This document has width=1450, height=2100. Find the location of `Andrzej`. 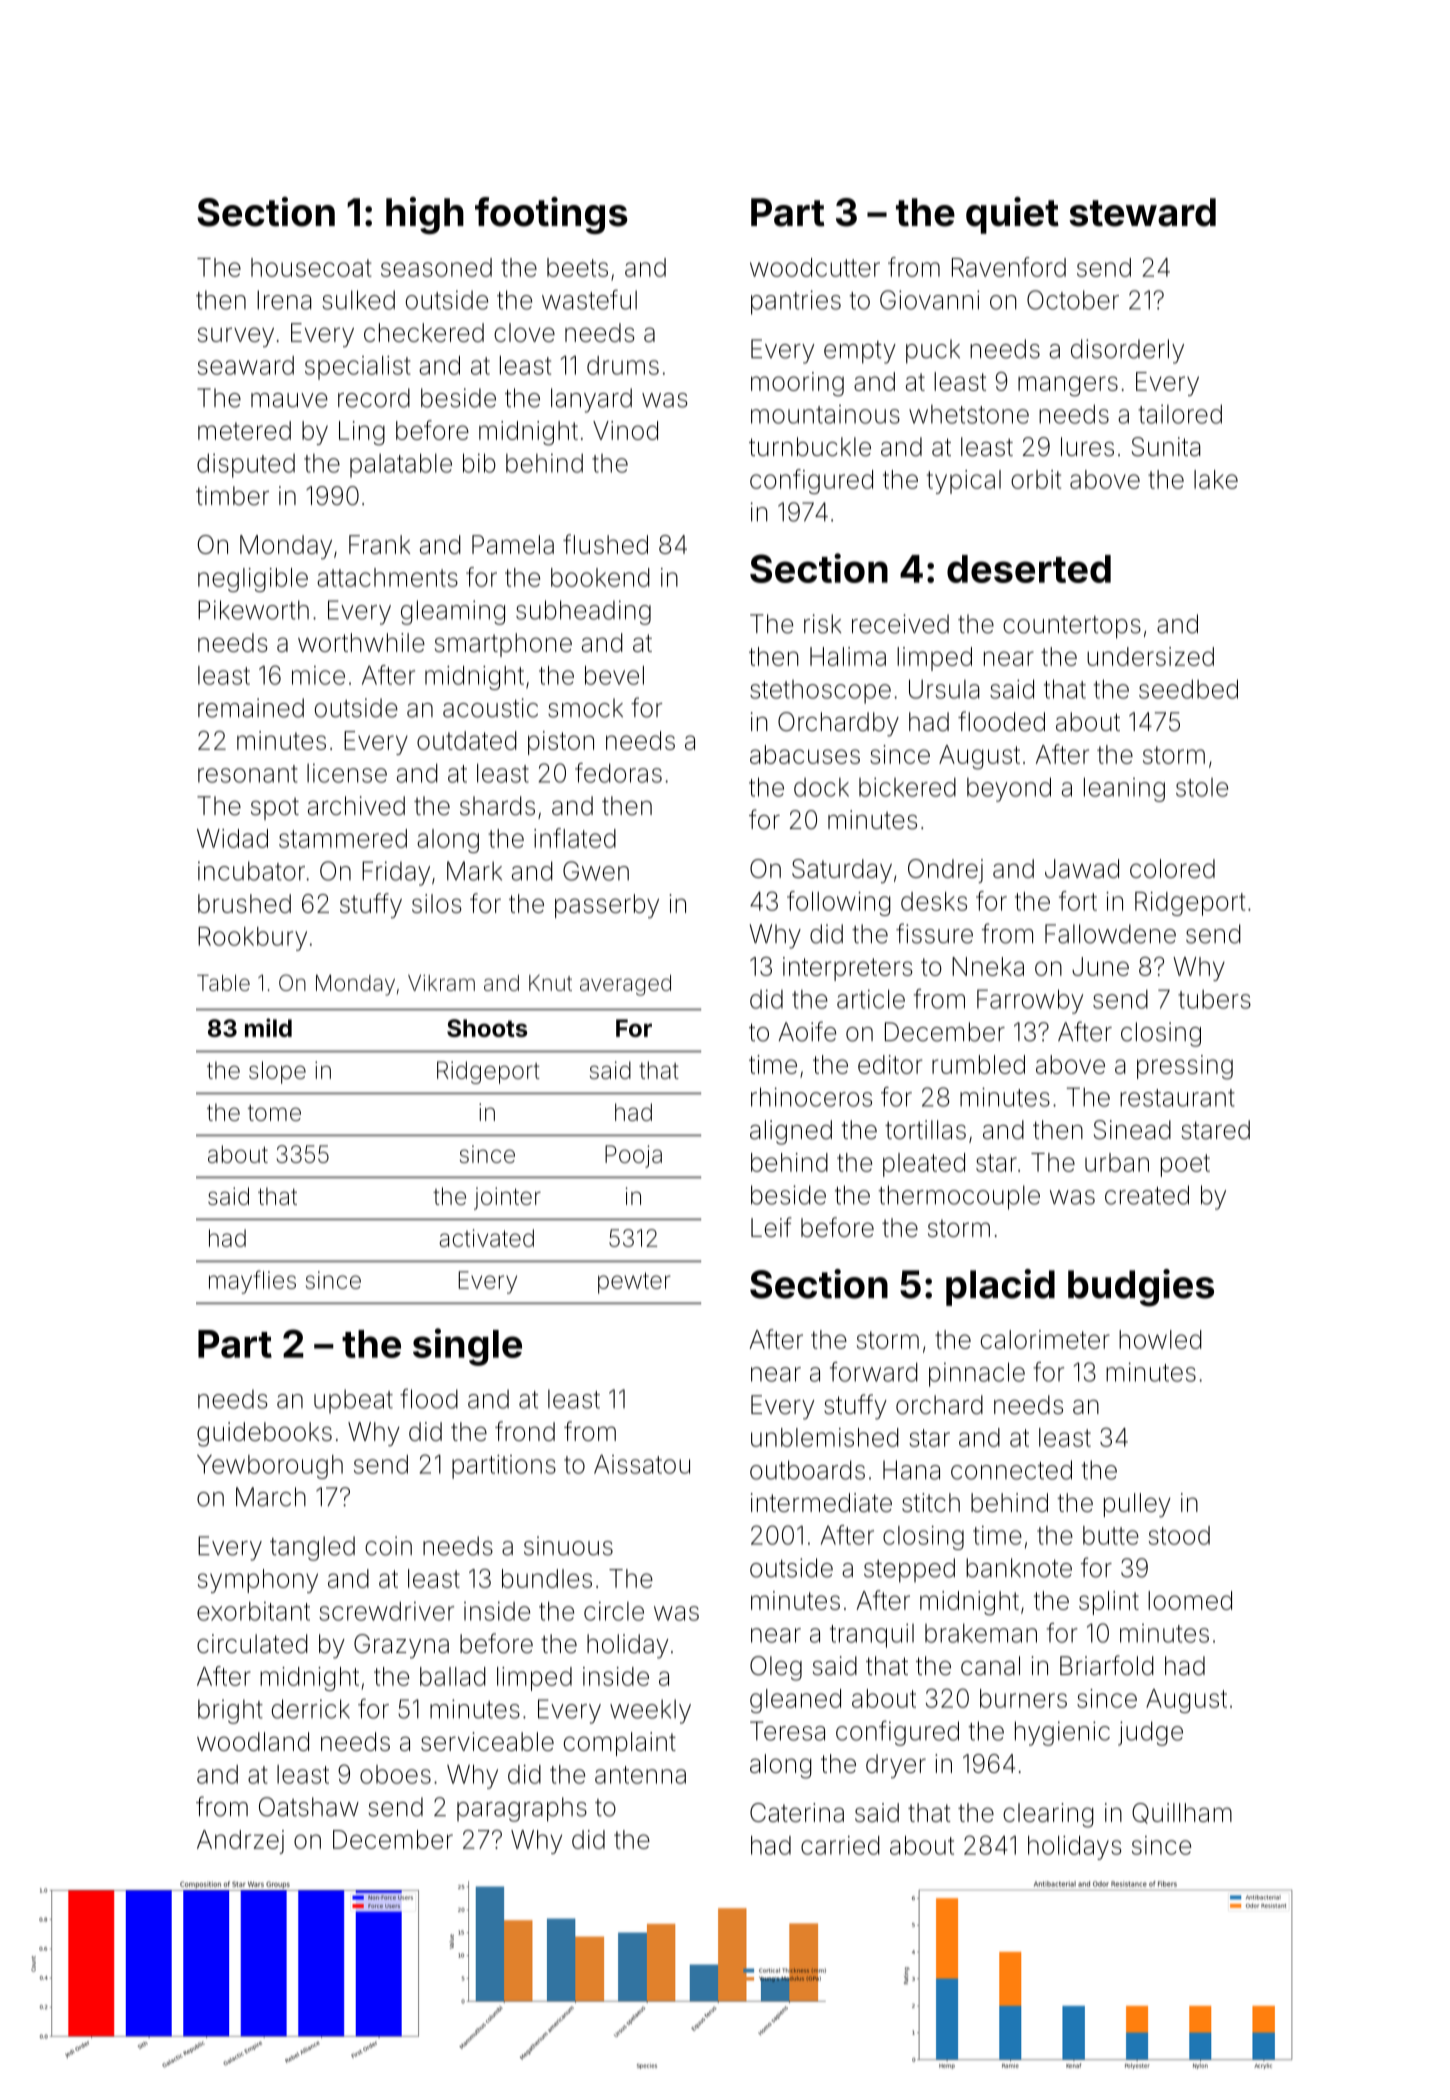

Andrzej is located at coordinates (240, 1842).
